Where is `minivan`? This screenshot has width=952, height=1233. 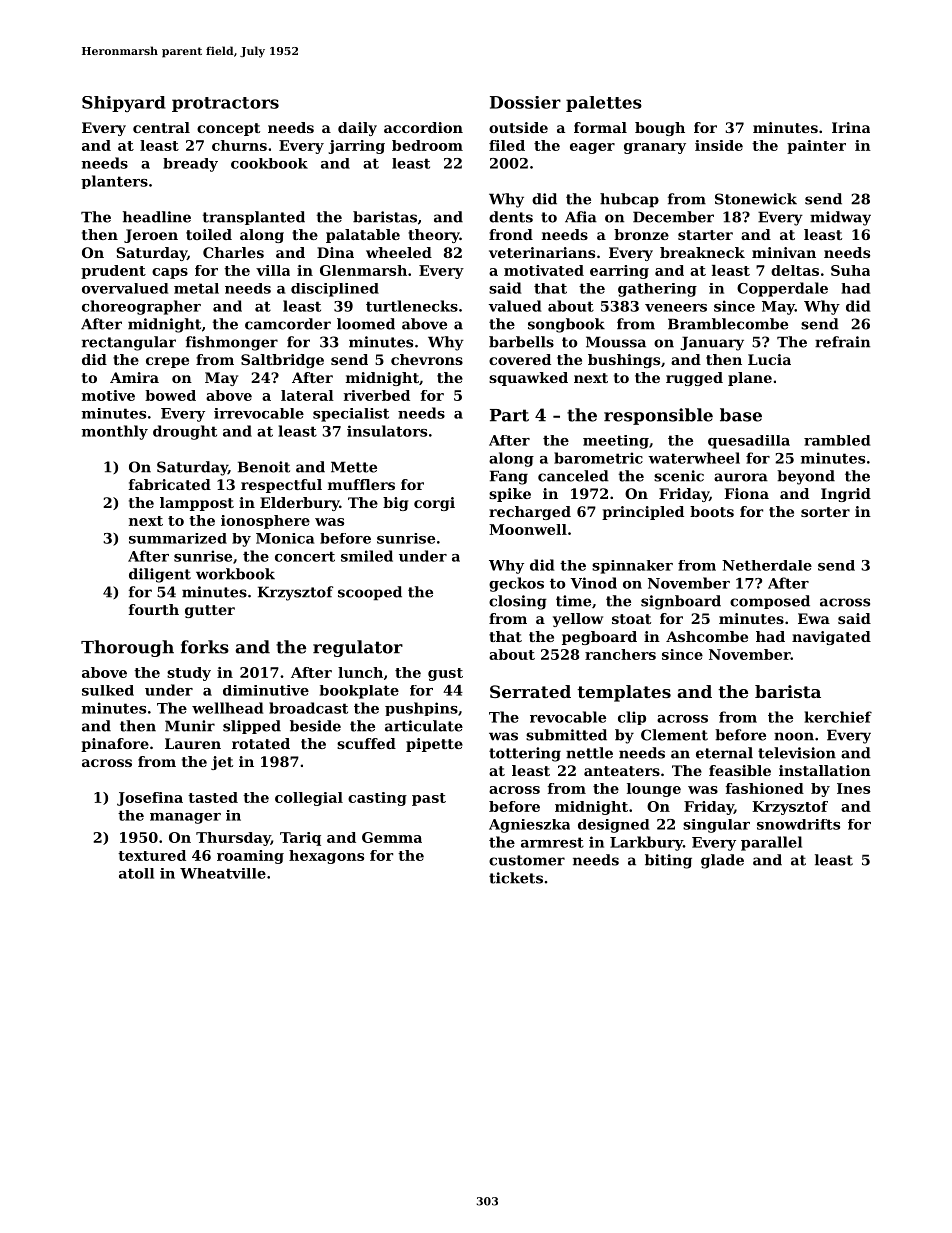
minivan is located at coordinates (784, 252).
